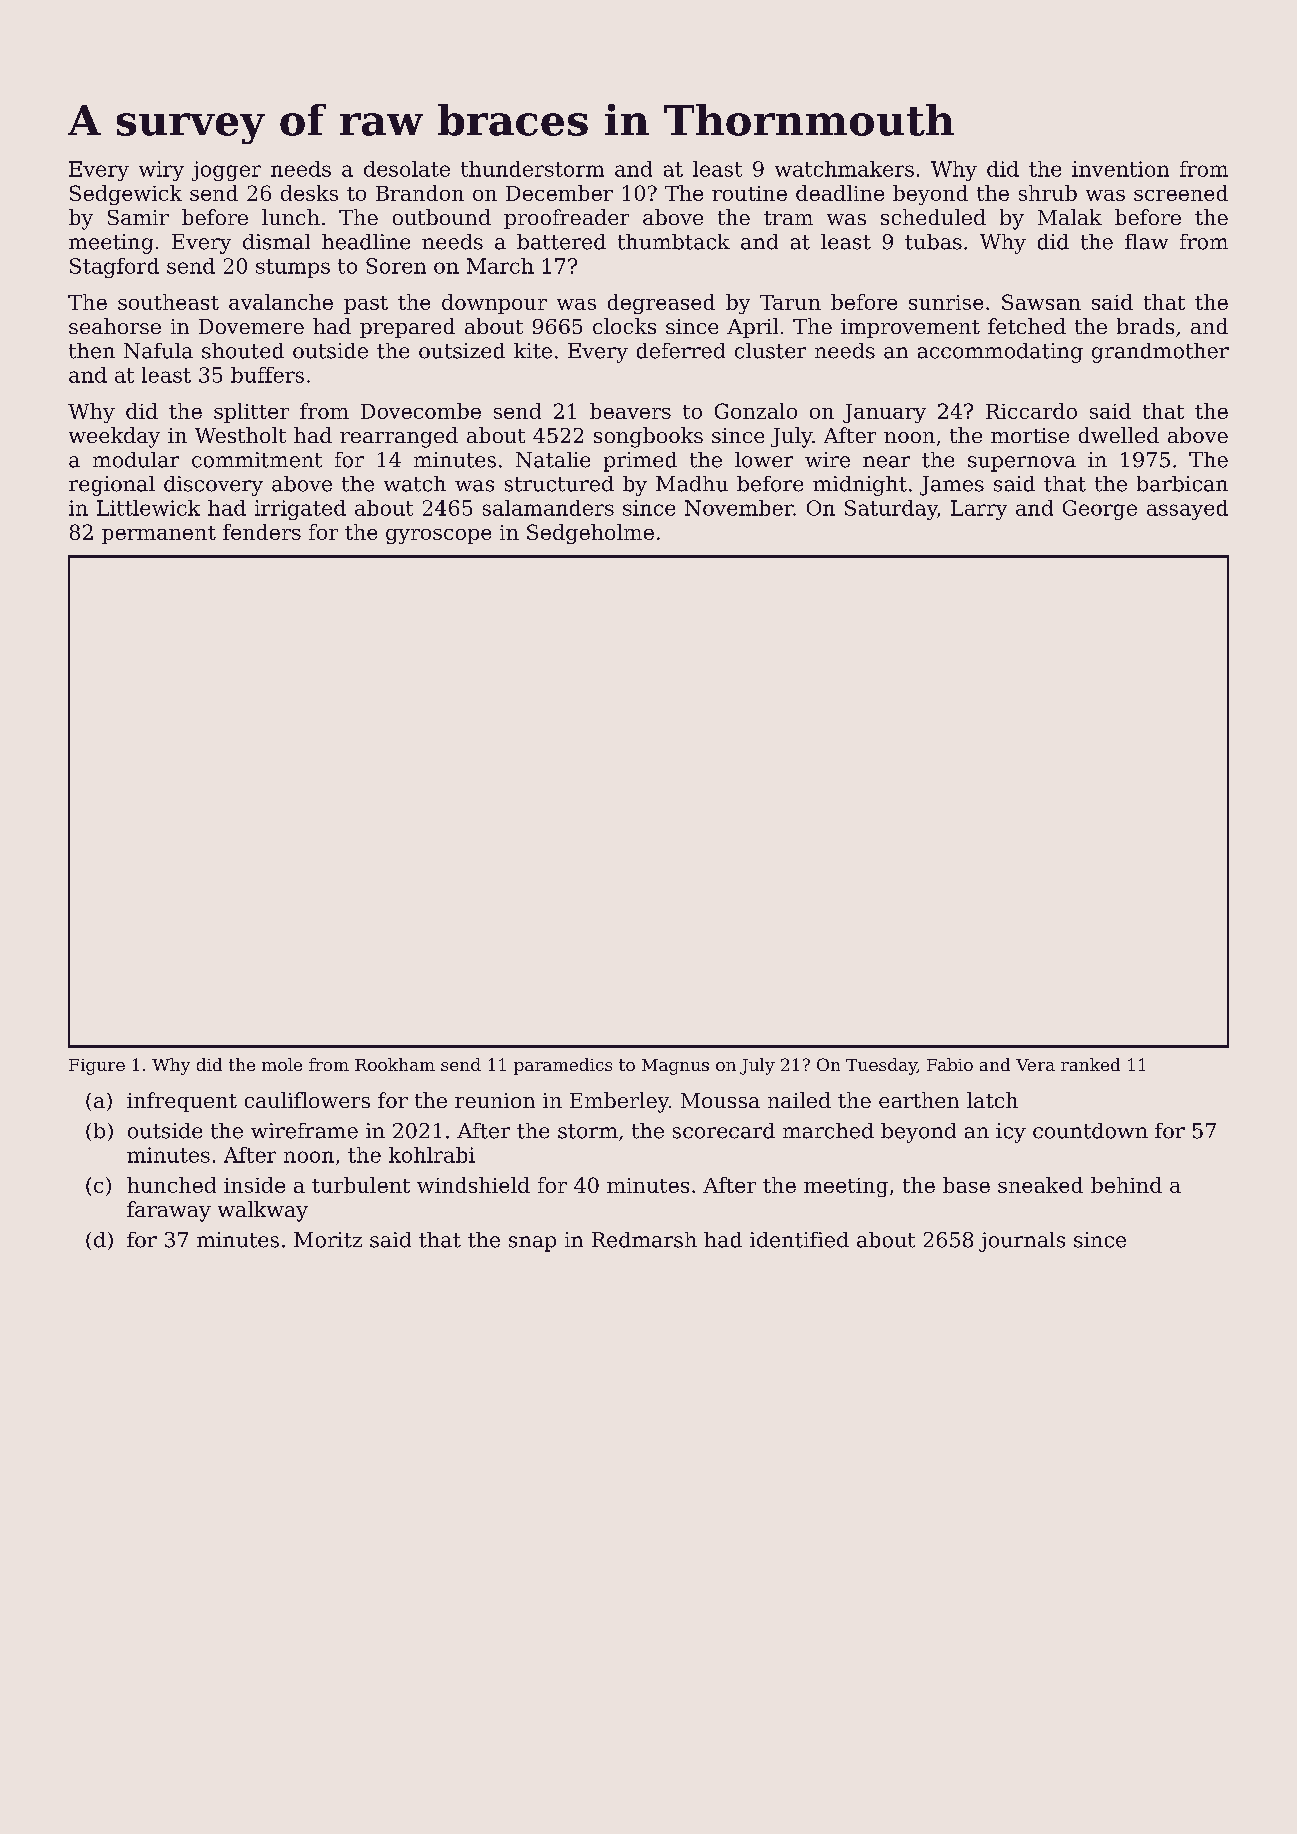 Image resolution: width=1297 pixels, height=1834 pixels. Describe the element at coordinates (361, 1185) in the image. I see `turbulent` at that location.
